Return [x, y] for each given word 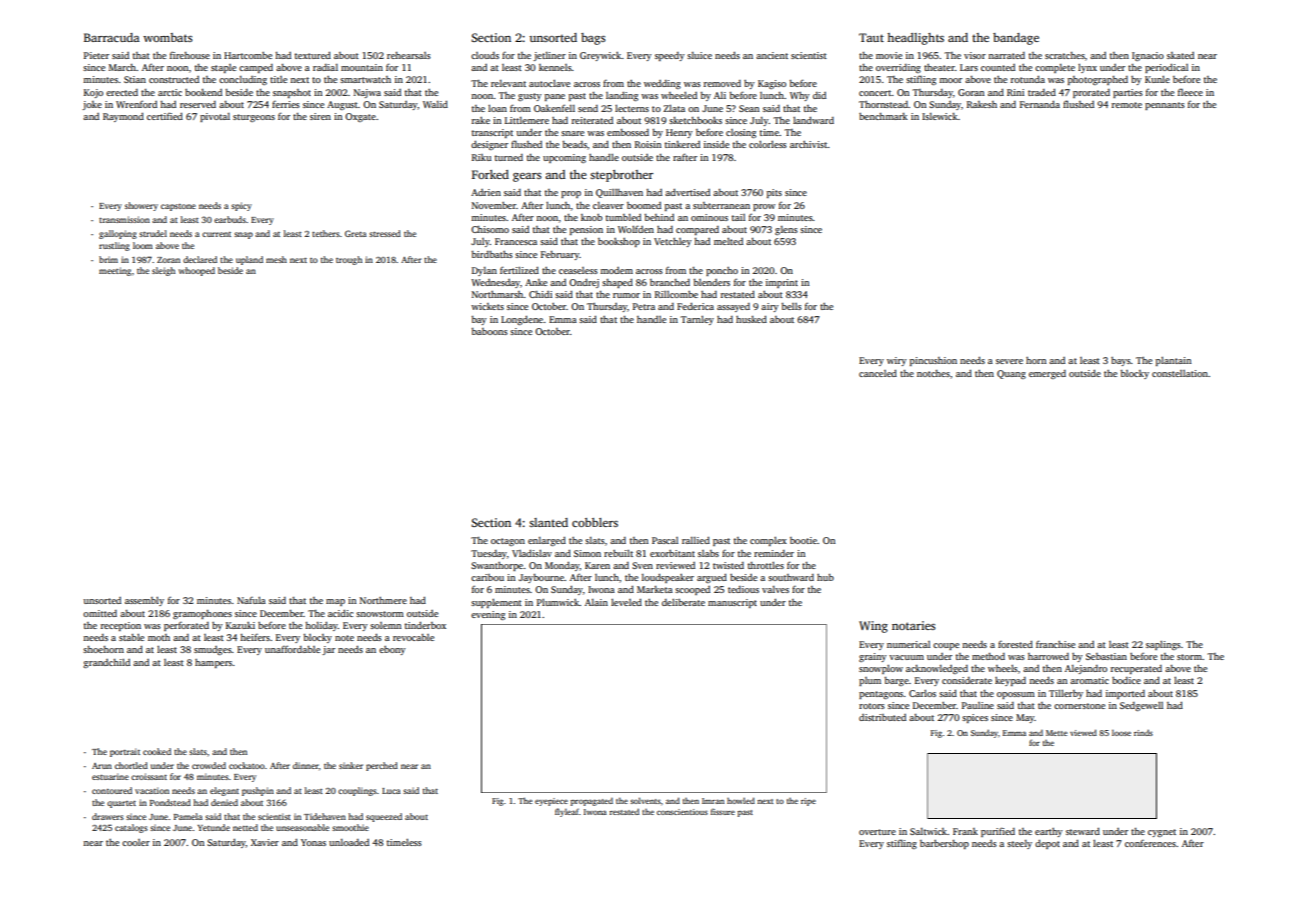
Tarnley [697, 320]
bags [593, 39]
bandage [1016, 39]
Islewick [940, 116]
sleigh [163, 271]
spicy [241, 206]
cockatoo [247, 765]
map [335, 602]
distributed [882, 717]
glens [786, 230]
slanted [548, 522]
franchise [1055, 644]
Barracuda [112, 37]
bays [1121, 361]
